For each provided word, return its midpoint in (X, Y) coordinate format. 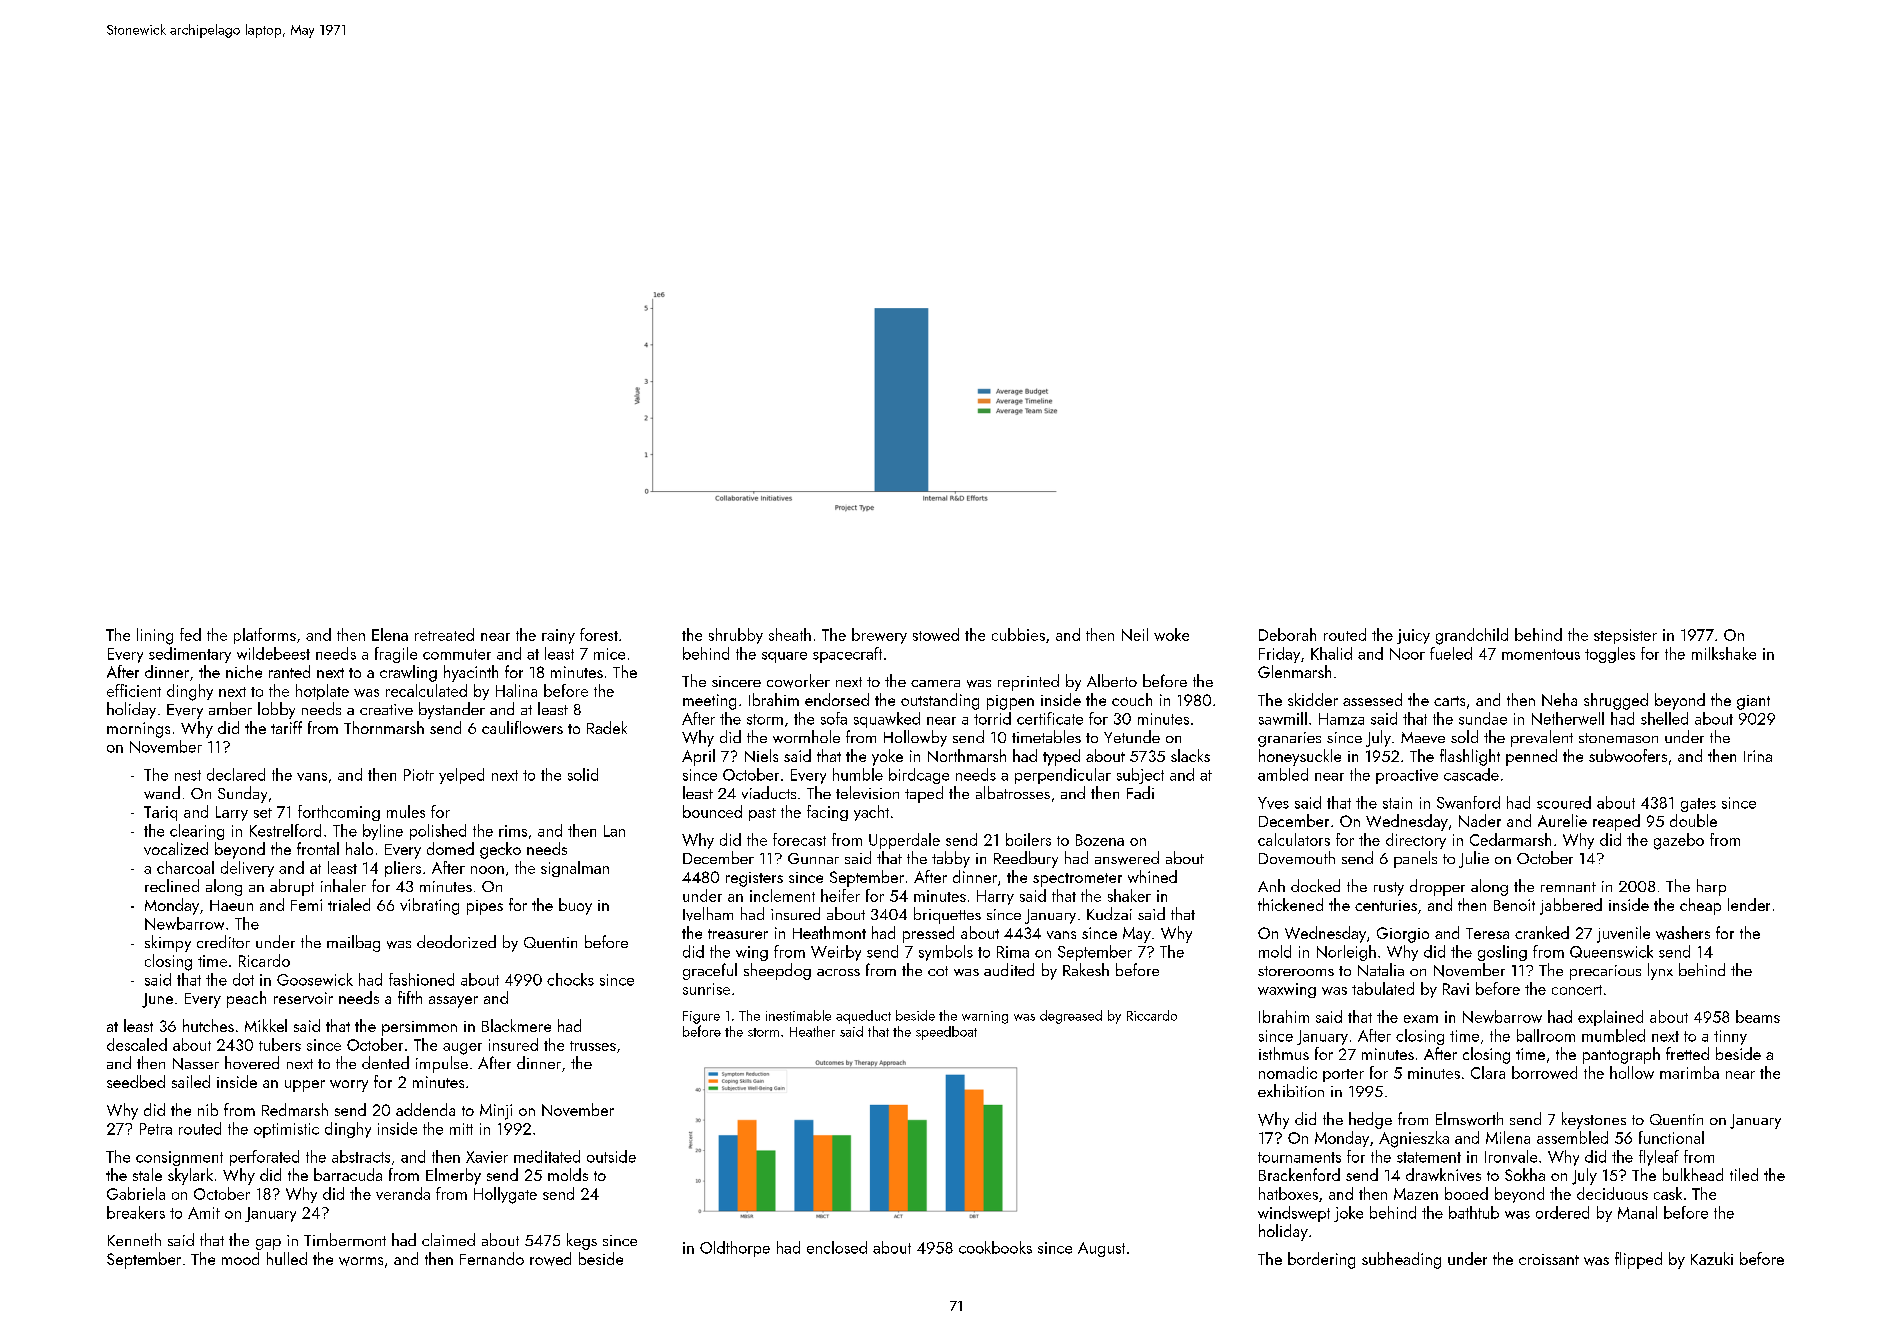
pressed (928, 934)
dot (243, 979)
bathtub (1474, 1212)
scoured (1564, 802)
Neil (1135, 634)
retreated (444, 634)
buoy (575, 906)
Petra (156, 1129)
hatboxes (1288, 1193)
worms (361, 1261)
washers (1683, 933)
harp (1711, 887)
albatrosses (1013, 792)
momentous (1541, 654)
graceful (710, 971)
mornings (138, 730)
